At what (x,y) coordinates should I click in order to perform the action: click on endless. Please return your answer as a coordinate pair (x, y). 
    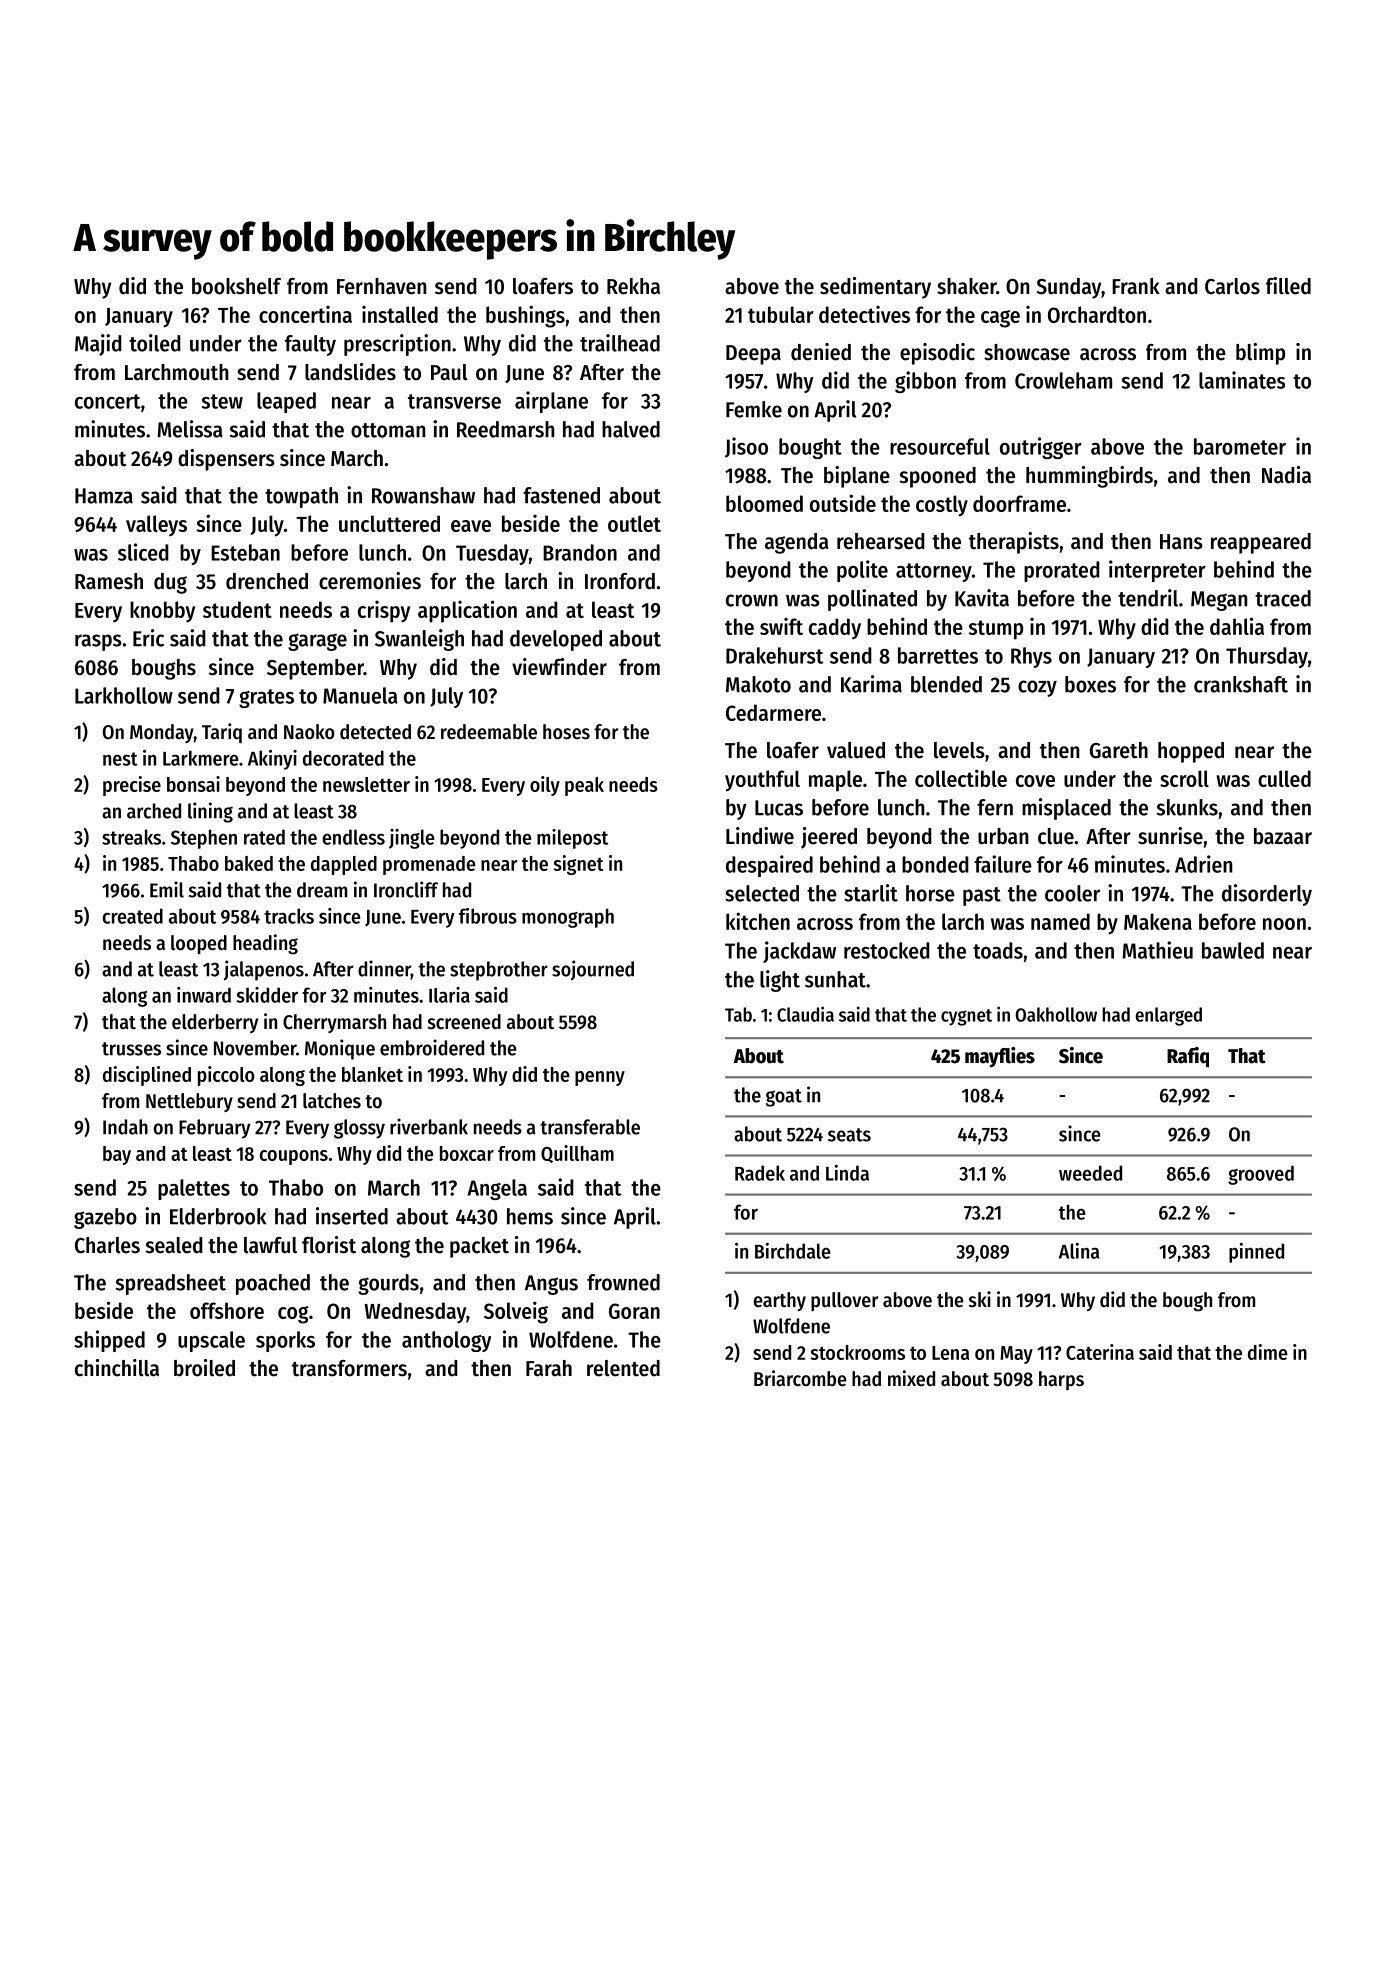
    Looking at the image, I should click on (354, 837).
